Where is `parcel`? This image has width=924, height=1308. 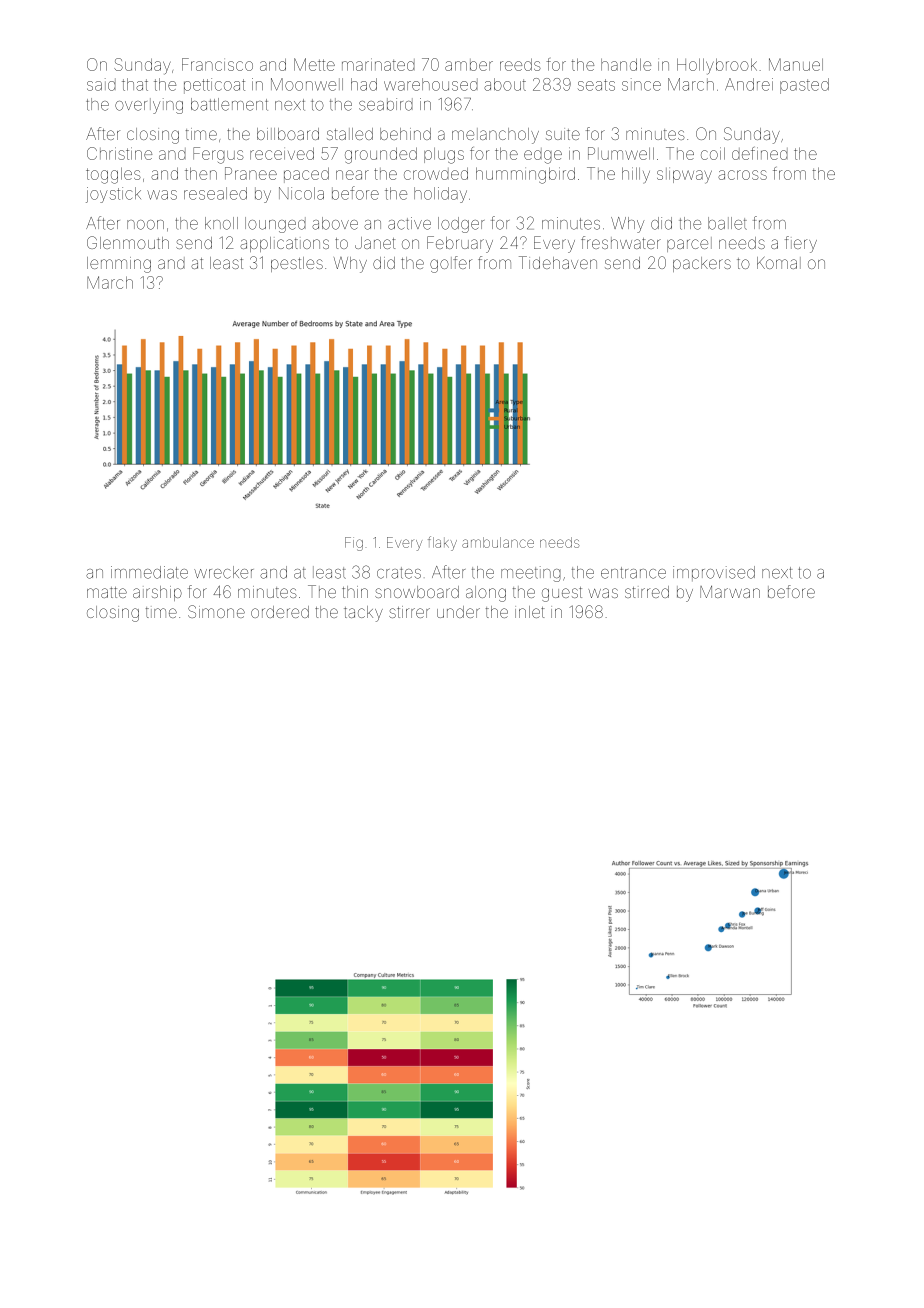
parcel is located at coordinates (689, 244).
